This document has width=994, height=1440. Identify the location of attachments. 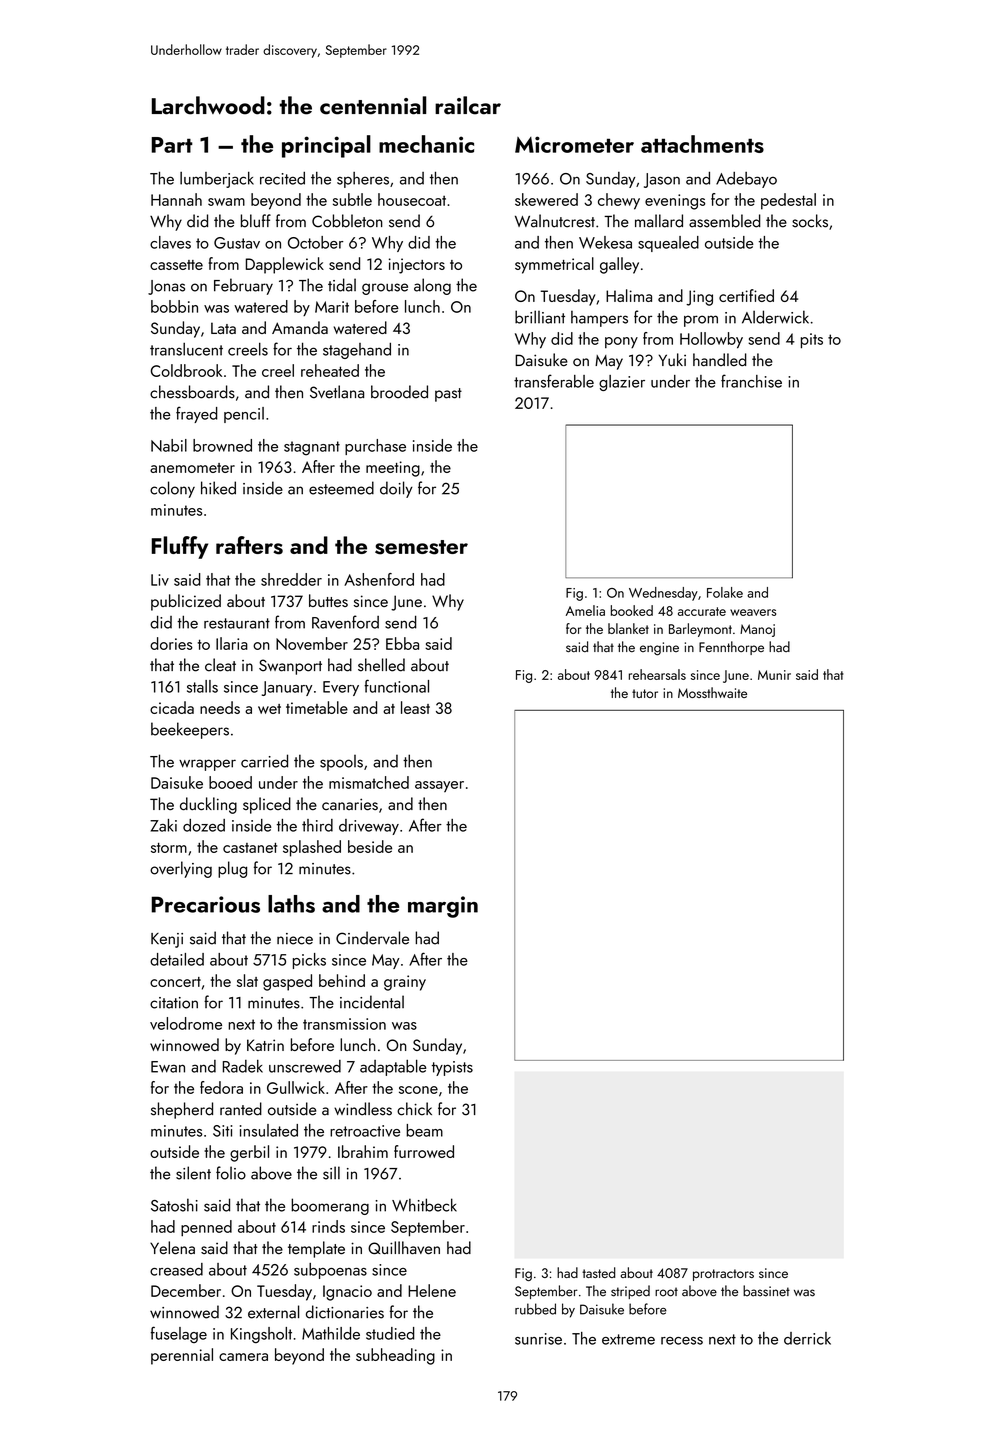
(702, 144).
